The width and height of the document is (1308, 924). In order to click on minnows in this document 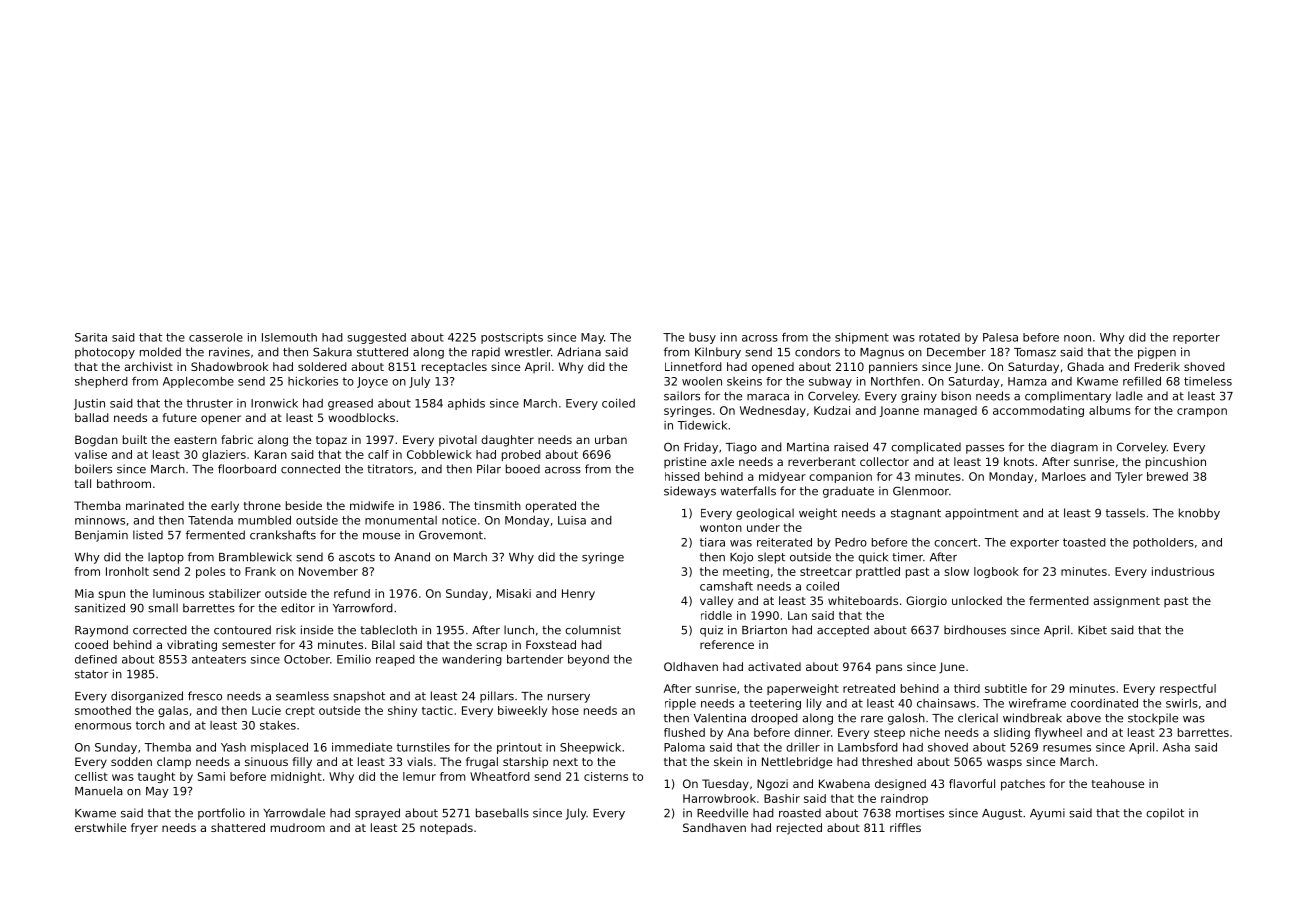, I will do `click(100, 520)`.
